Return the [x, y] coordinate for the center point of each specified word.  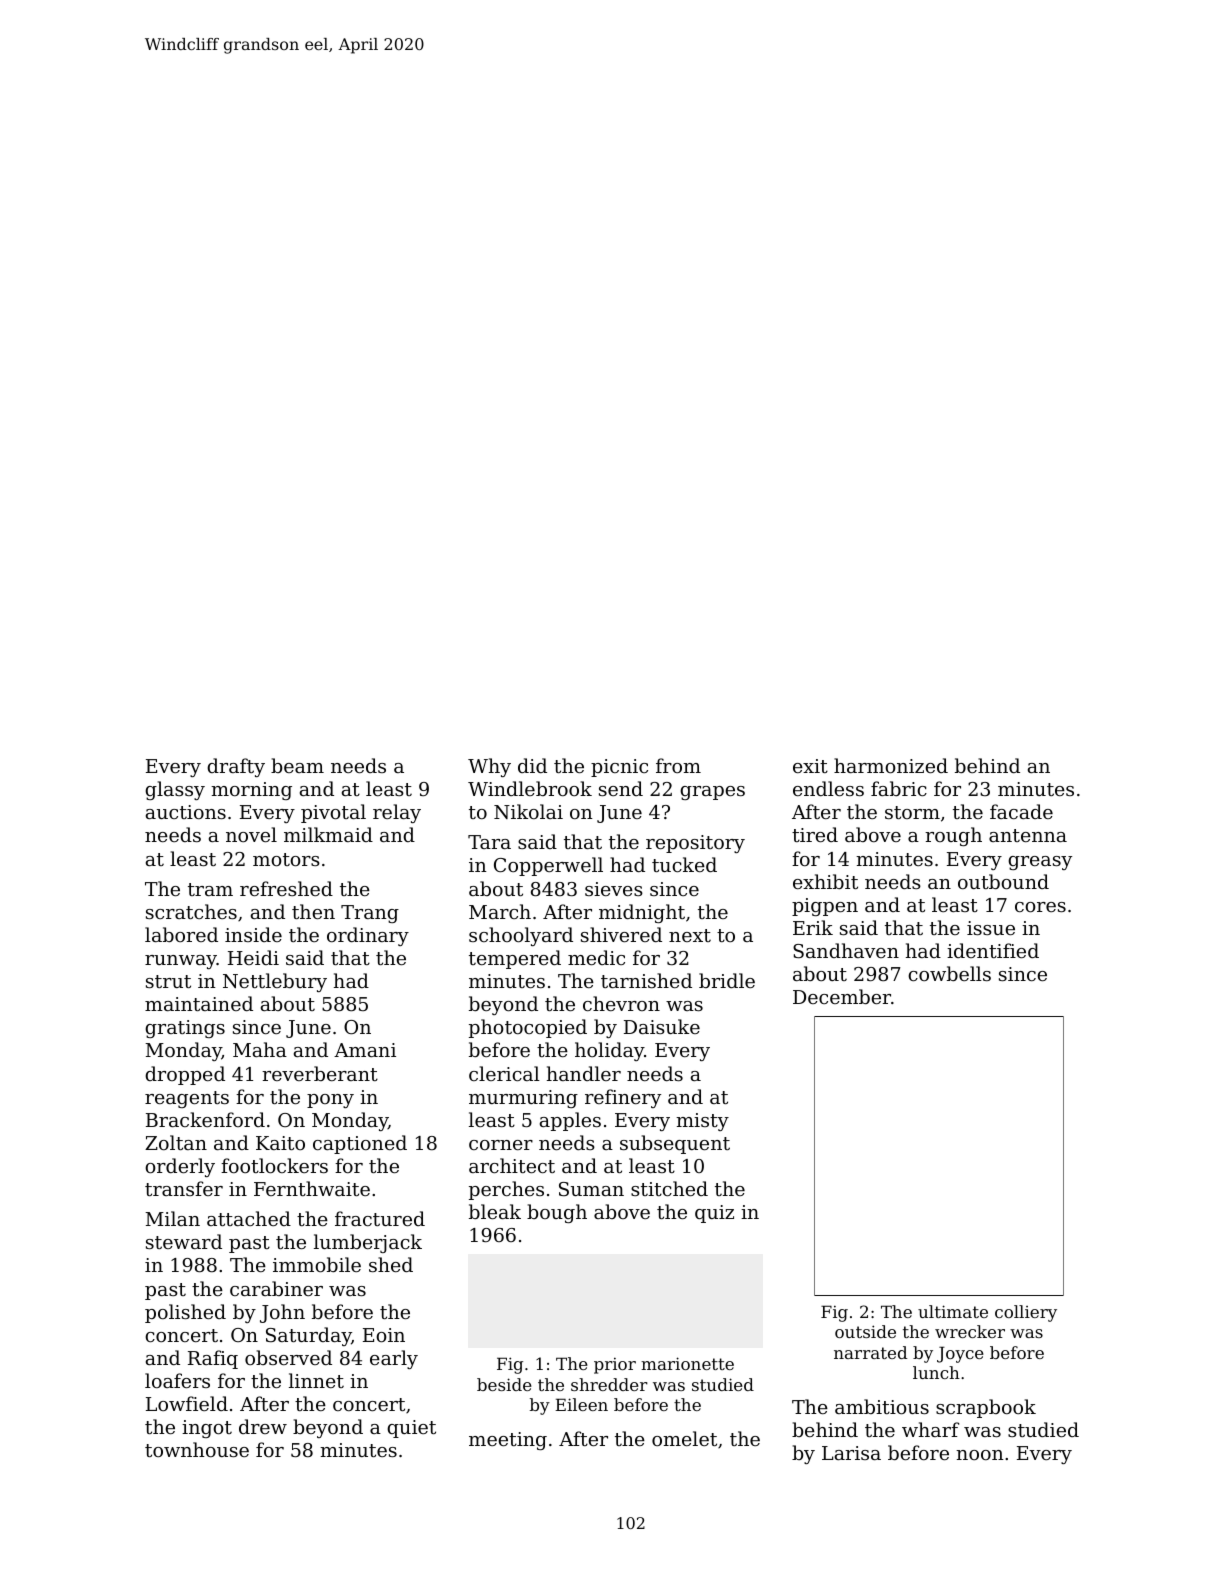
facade [1021, 811]
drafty [236, 767]
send [621, 788]
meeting [508, 1441]
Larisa [851, 1453]
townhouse [197, 1449]
